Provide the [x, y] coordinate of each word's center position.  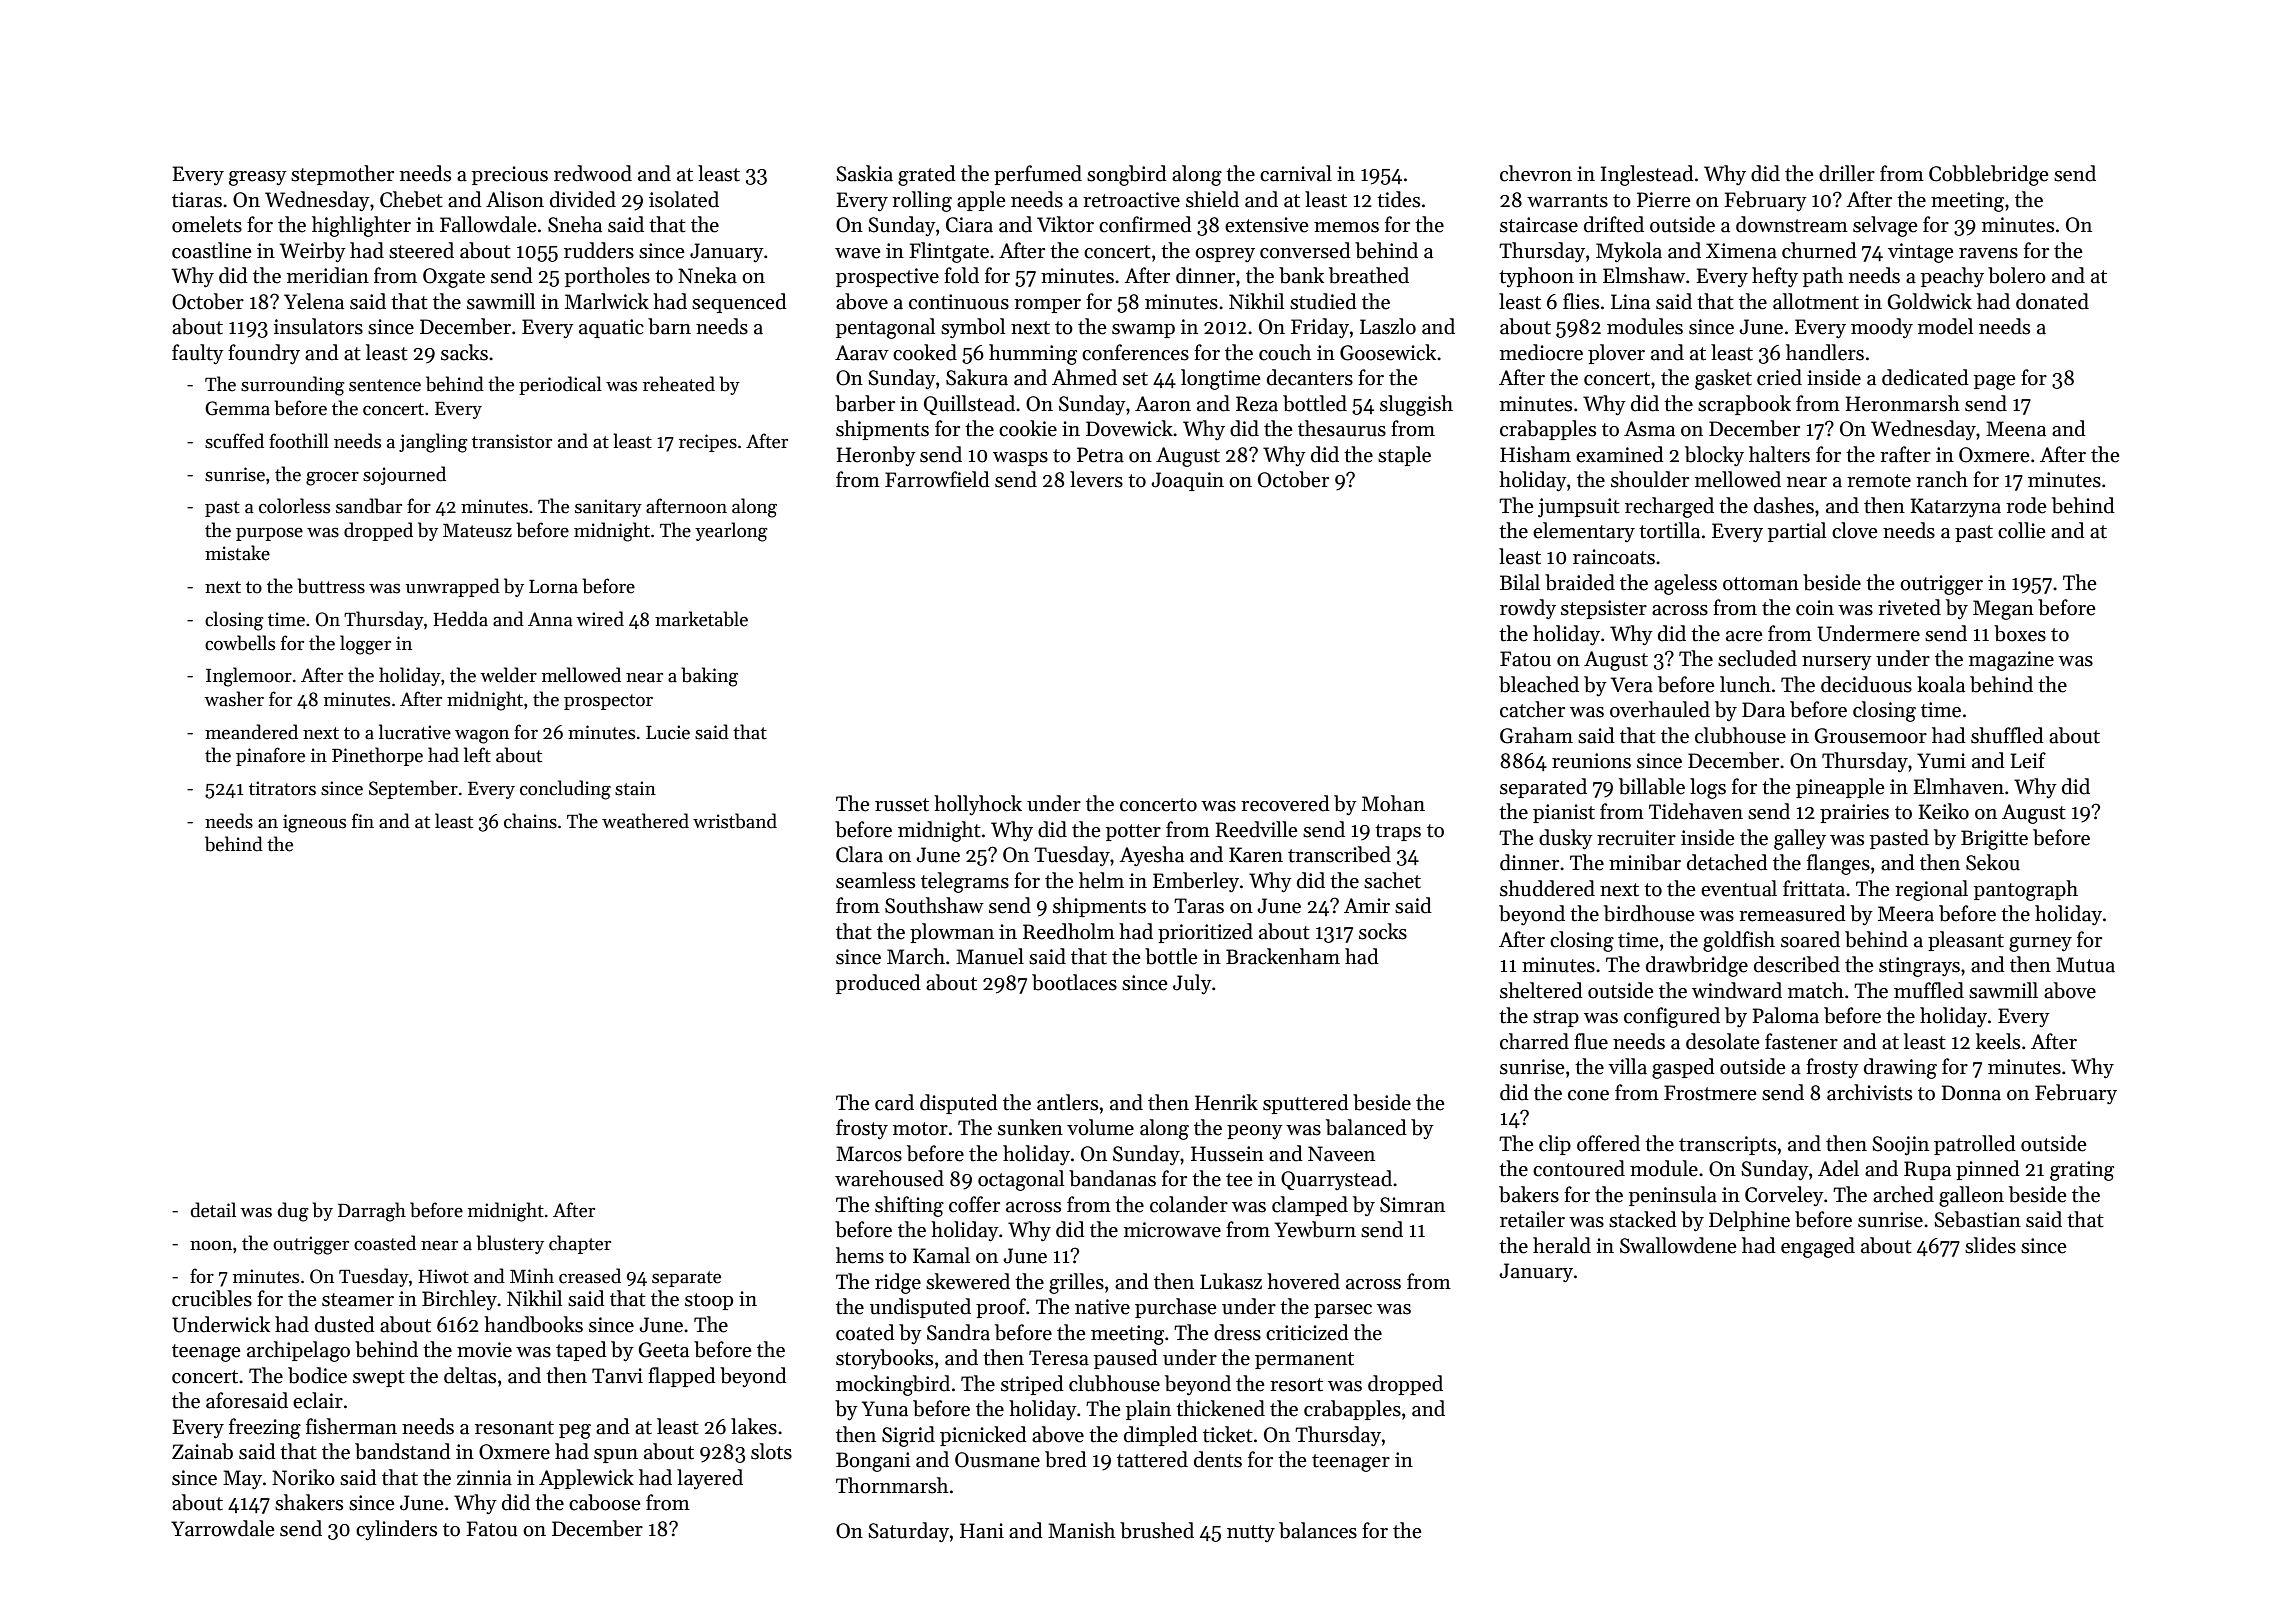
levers [1096, 479]
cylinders [396, 1530]
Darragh [372, 1212]
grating [2082, 1171]
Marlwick [607, 301]
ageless [1685, 584]
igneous [314, 823]
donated [2052, 301]
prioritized [1205, 933]
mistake [237, 553]
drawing [1900, 1068]
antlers [1067, 1102]
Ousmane [997, 1460]
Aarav [862, 353]
